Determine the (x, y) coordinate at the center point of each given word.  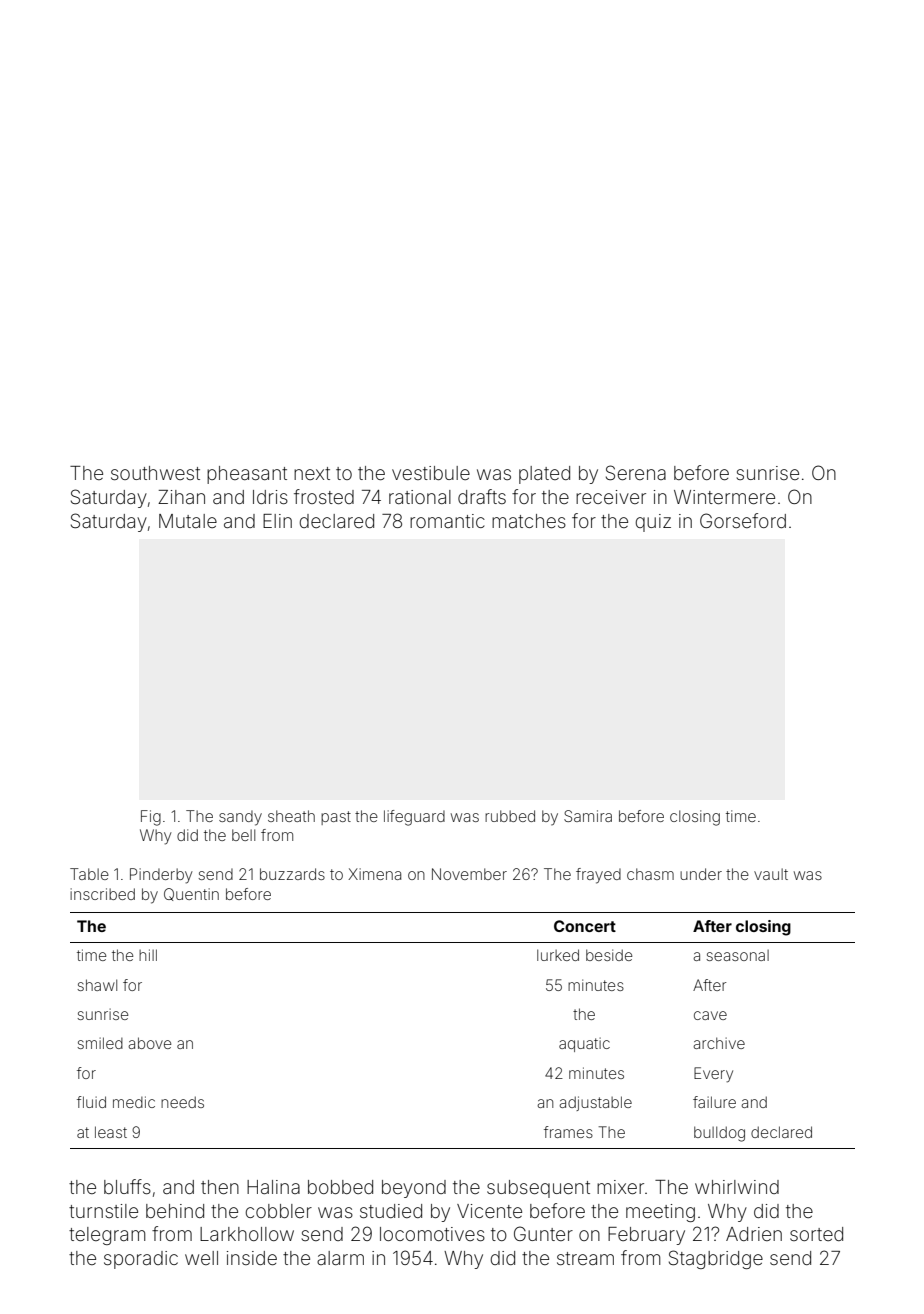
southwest (155, 473)
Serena (636, 472)
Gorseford (743, 520)
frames (568, 1132)
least (111, 1132)
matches (529, 521)
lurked (558, 955)
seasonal (737, 955)
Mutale (188, 521)
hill (148, 955)
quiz (653, 523)
